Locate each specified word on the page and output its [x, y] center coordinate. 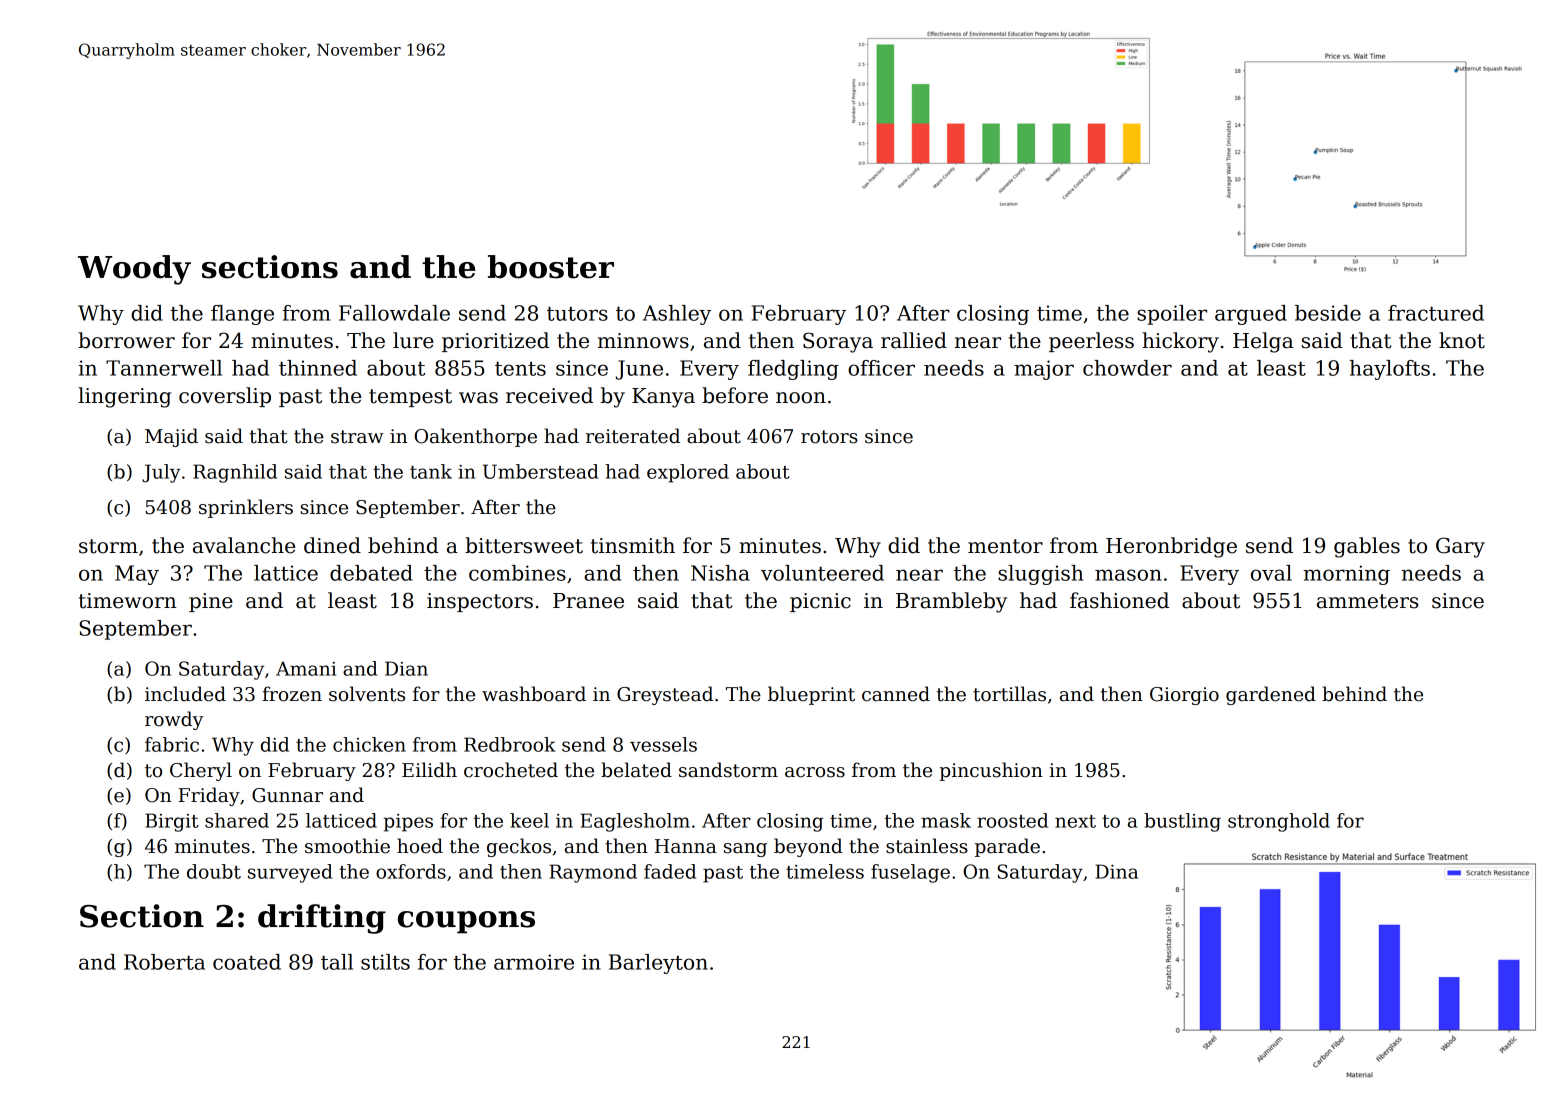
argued [1251, 315]
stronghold [1279, 822]
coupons [466, 922]
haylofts [1390, 370]
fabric [172, 744]
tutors [577, 314]
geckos [519, 847]
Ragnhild [235, 473]
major [1044, 370]
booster [551, 267]
